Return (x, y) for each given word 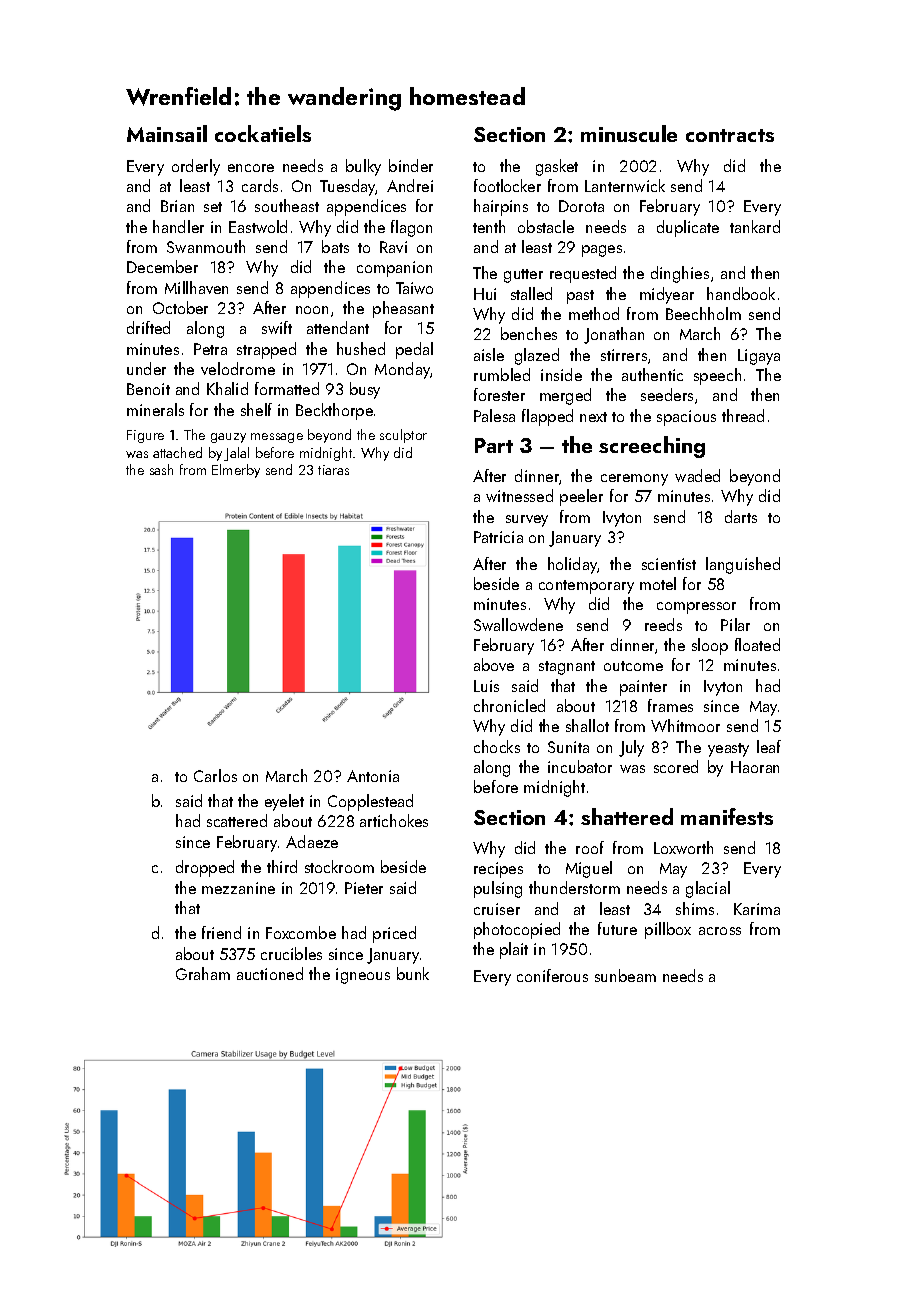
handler (178, 226)
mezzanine (238, 888)
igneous (363, 976)
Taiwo (414, 288)
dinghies (680, 274)
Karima (757, 909)
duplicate (688, 228)
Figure (145, 436)
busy (365, 390)
